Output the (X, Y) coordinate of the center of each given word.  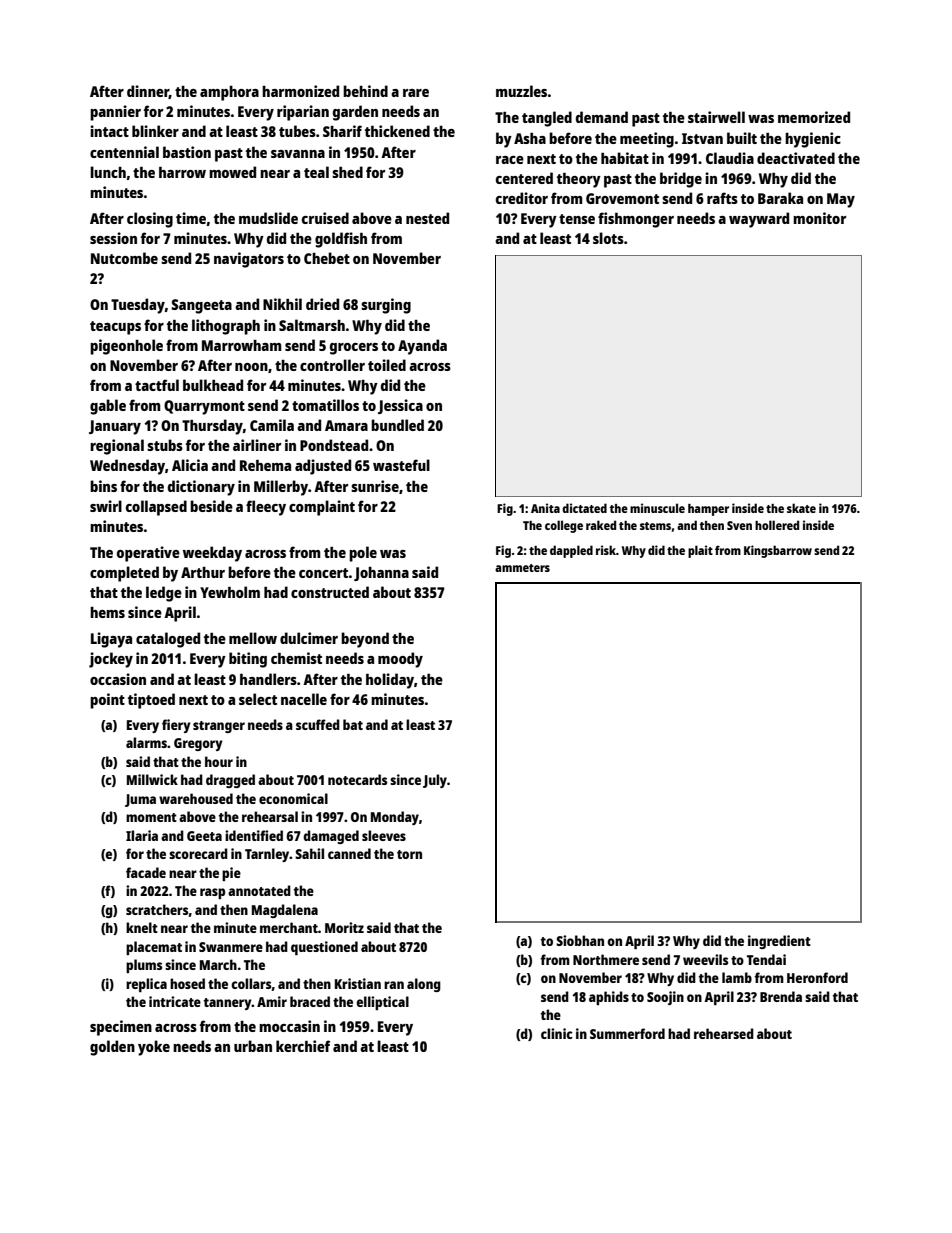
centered (524, 178)
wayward (759, 220)
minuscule (657, 508)
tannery (228, 1004)
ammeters (522, 568)
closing (150, 220)
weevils (705, 959)
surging (386, 306)
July (435, 781)
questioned (324, 948)
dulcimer (309, 638)
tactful (157, 385)
